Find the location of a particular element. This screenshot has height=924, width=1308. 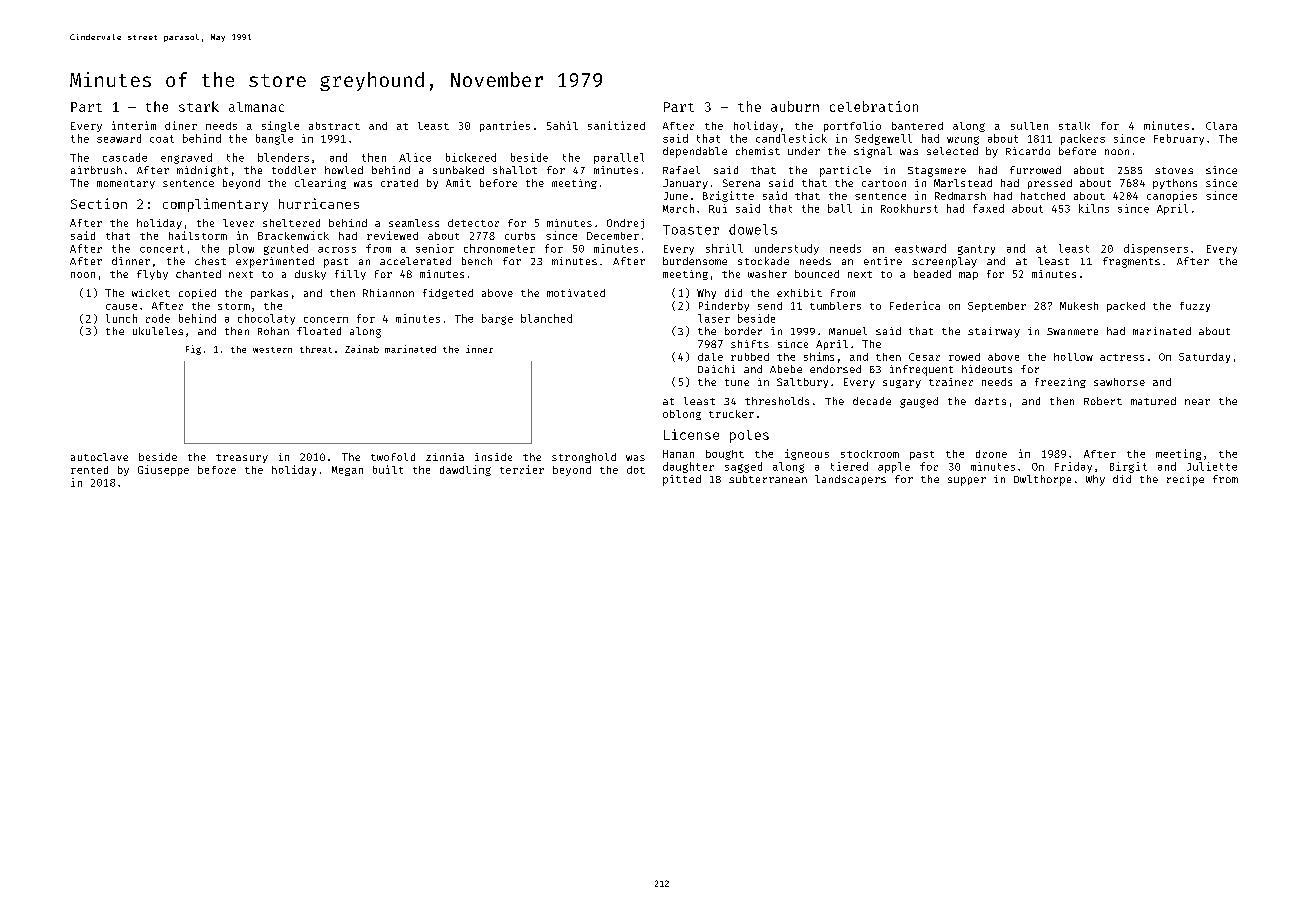

darts is located at coordinates (990, 401).
